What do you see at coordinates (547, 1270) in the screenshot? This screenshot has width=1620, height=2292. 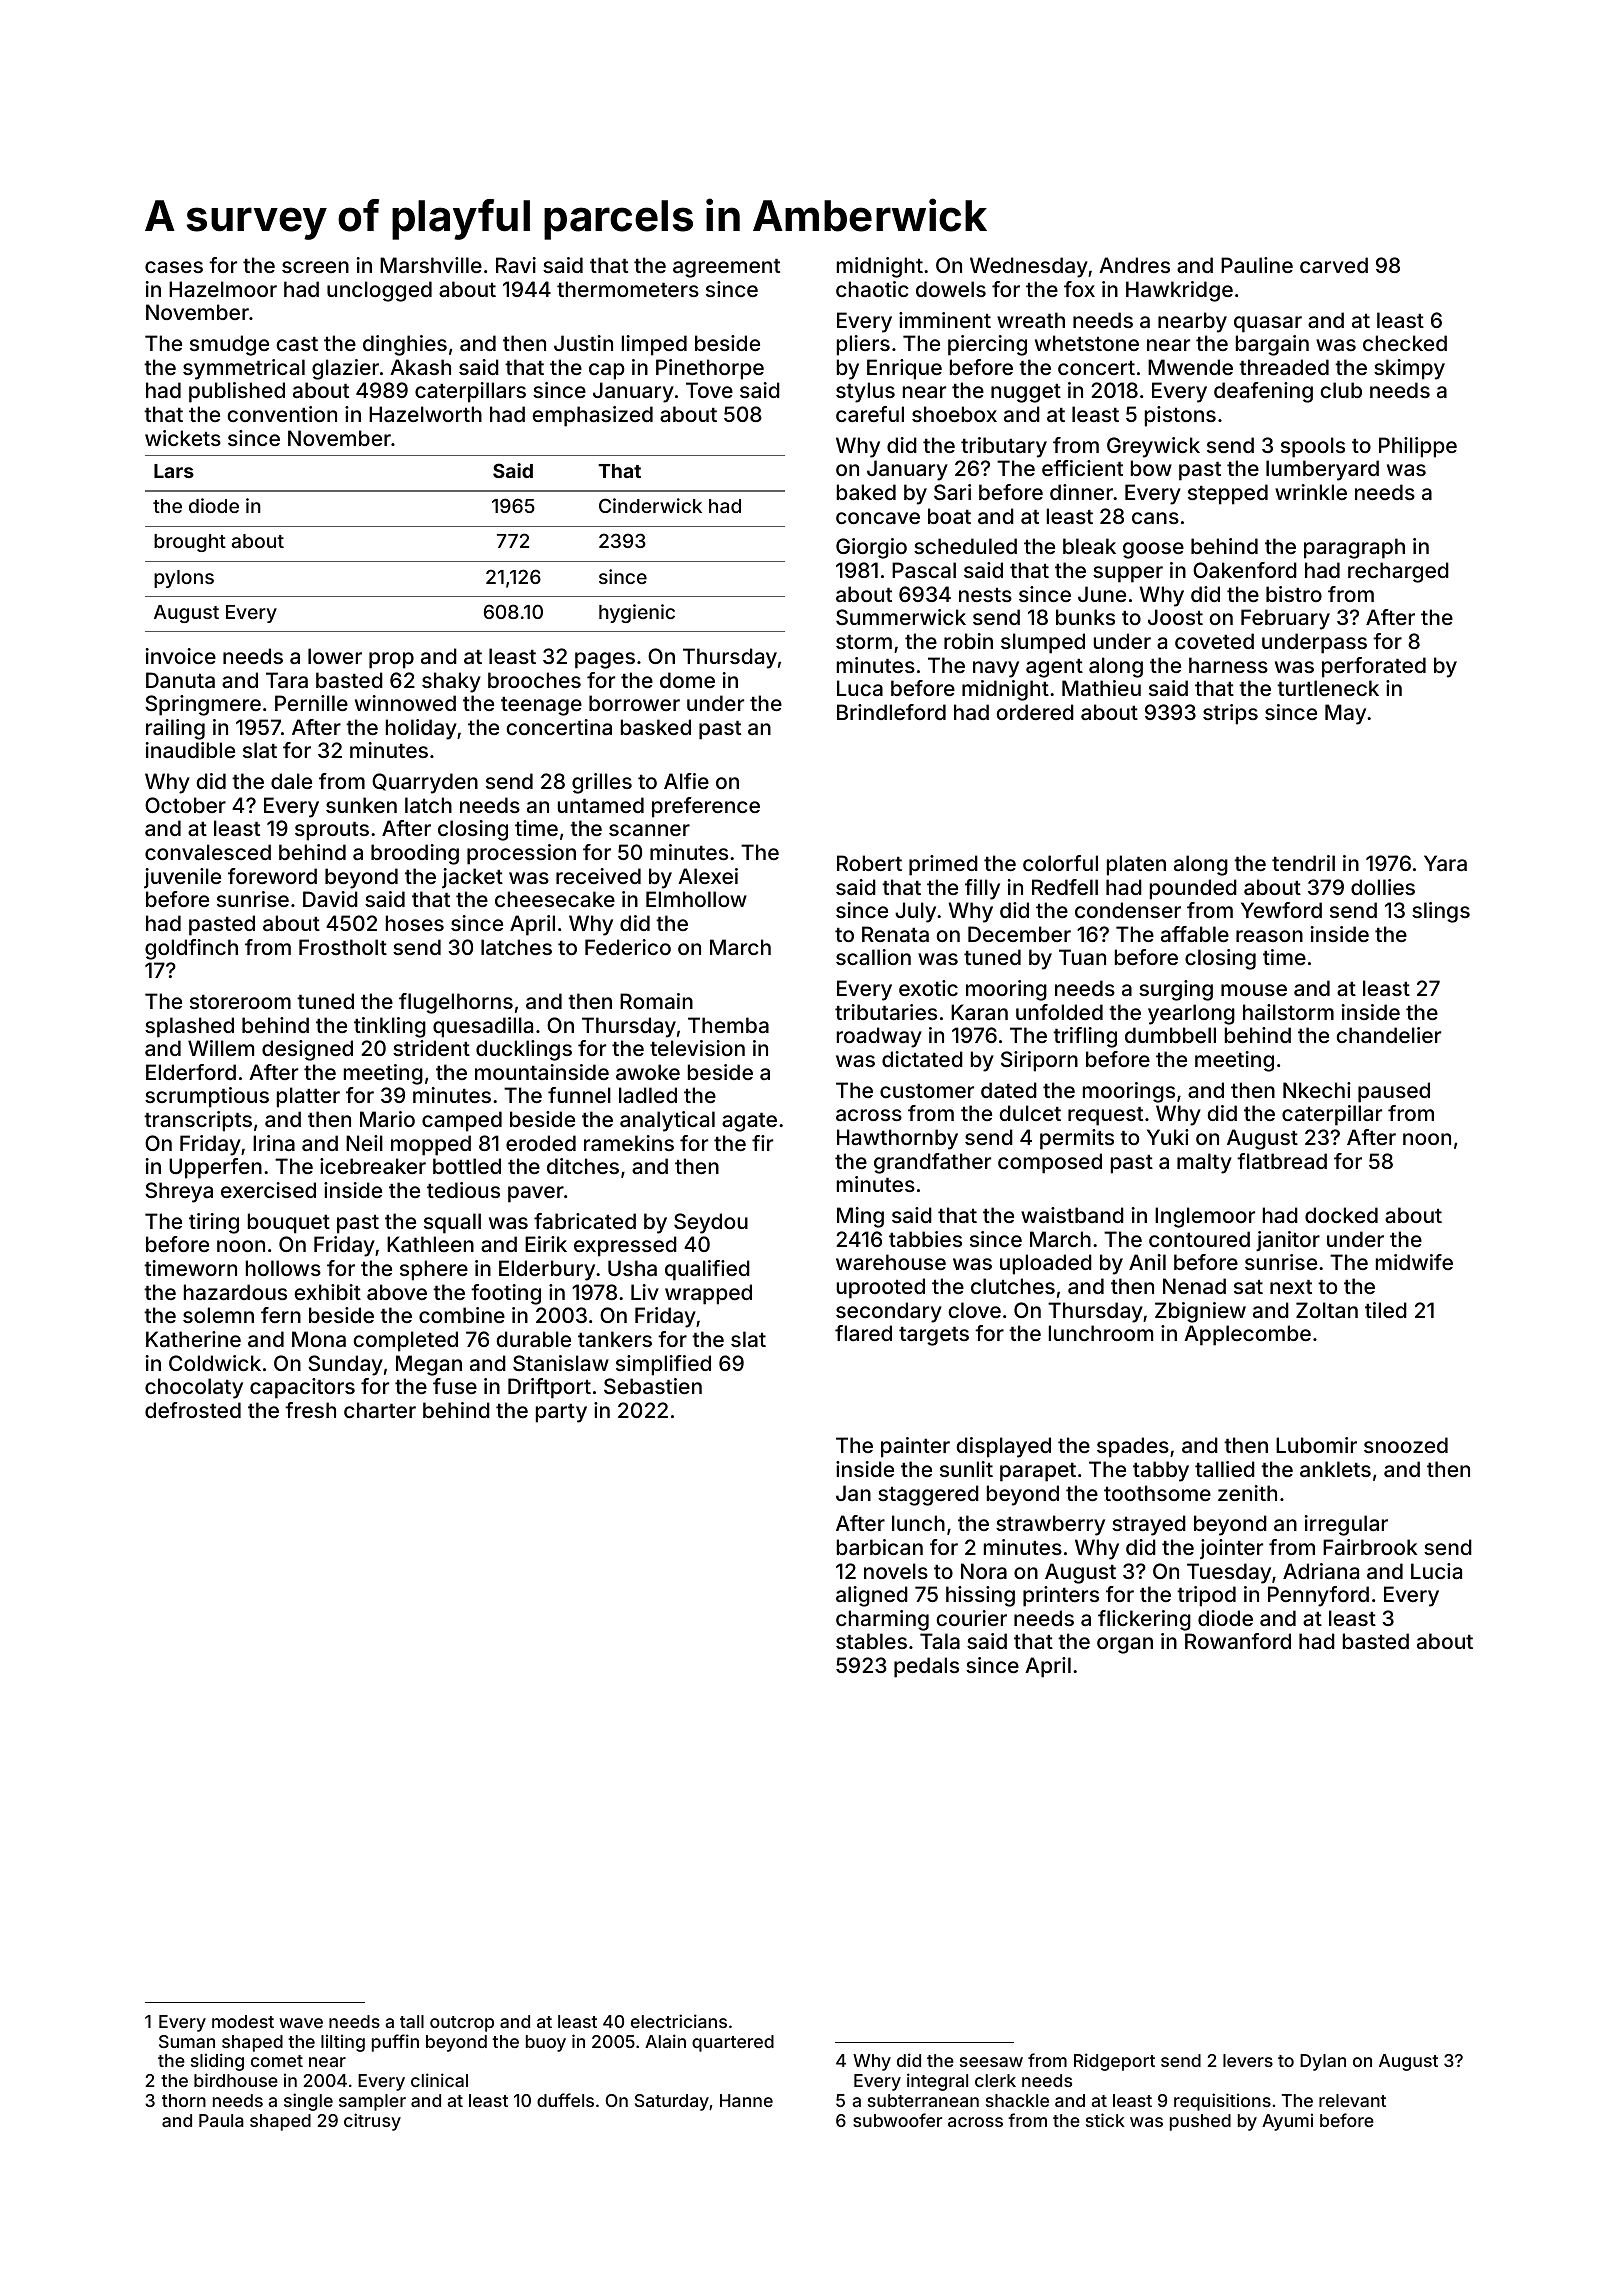 I see `Elderbury` at bounding box center [547, 1270].
